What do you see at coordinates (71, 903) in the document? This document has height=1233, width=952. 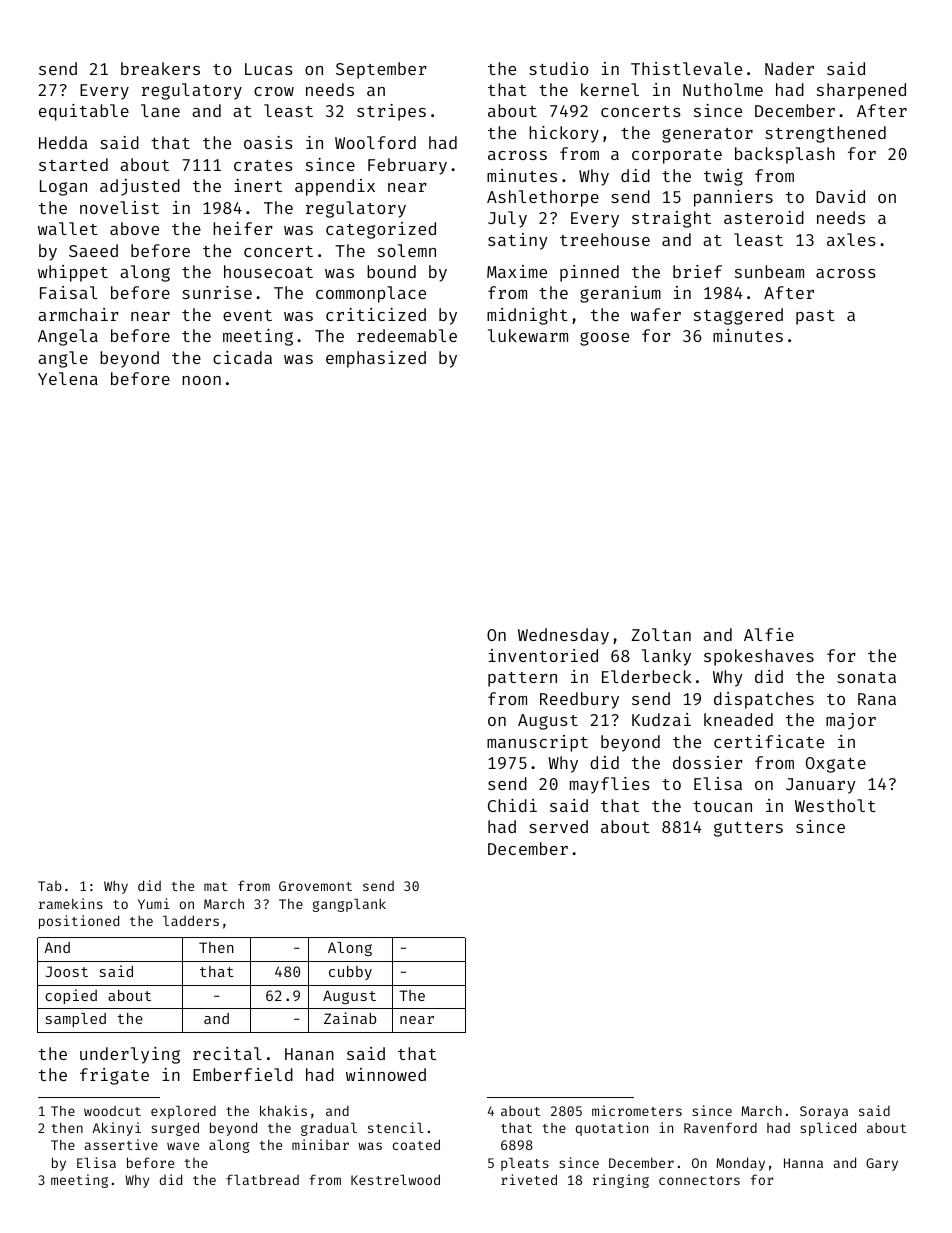 I see `ramekins` at bounding box center [71, 903].
